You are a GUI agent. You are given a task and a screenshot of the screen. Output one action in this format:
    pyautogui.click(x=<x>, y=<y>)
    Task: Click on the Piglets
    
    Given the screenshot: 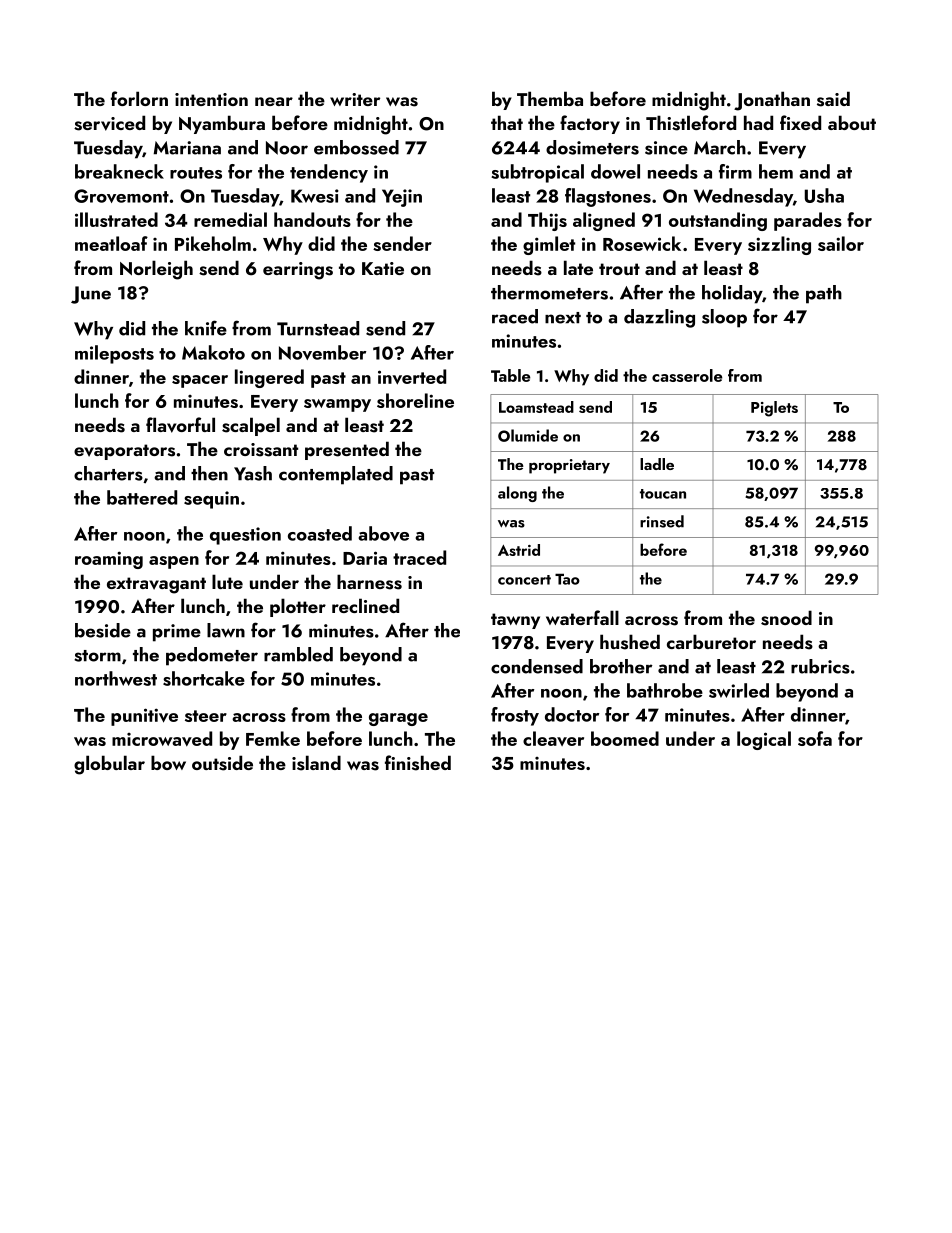 What is the action you would take?
    pyautogui.click(x=774, y=409)
